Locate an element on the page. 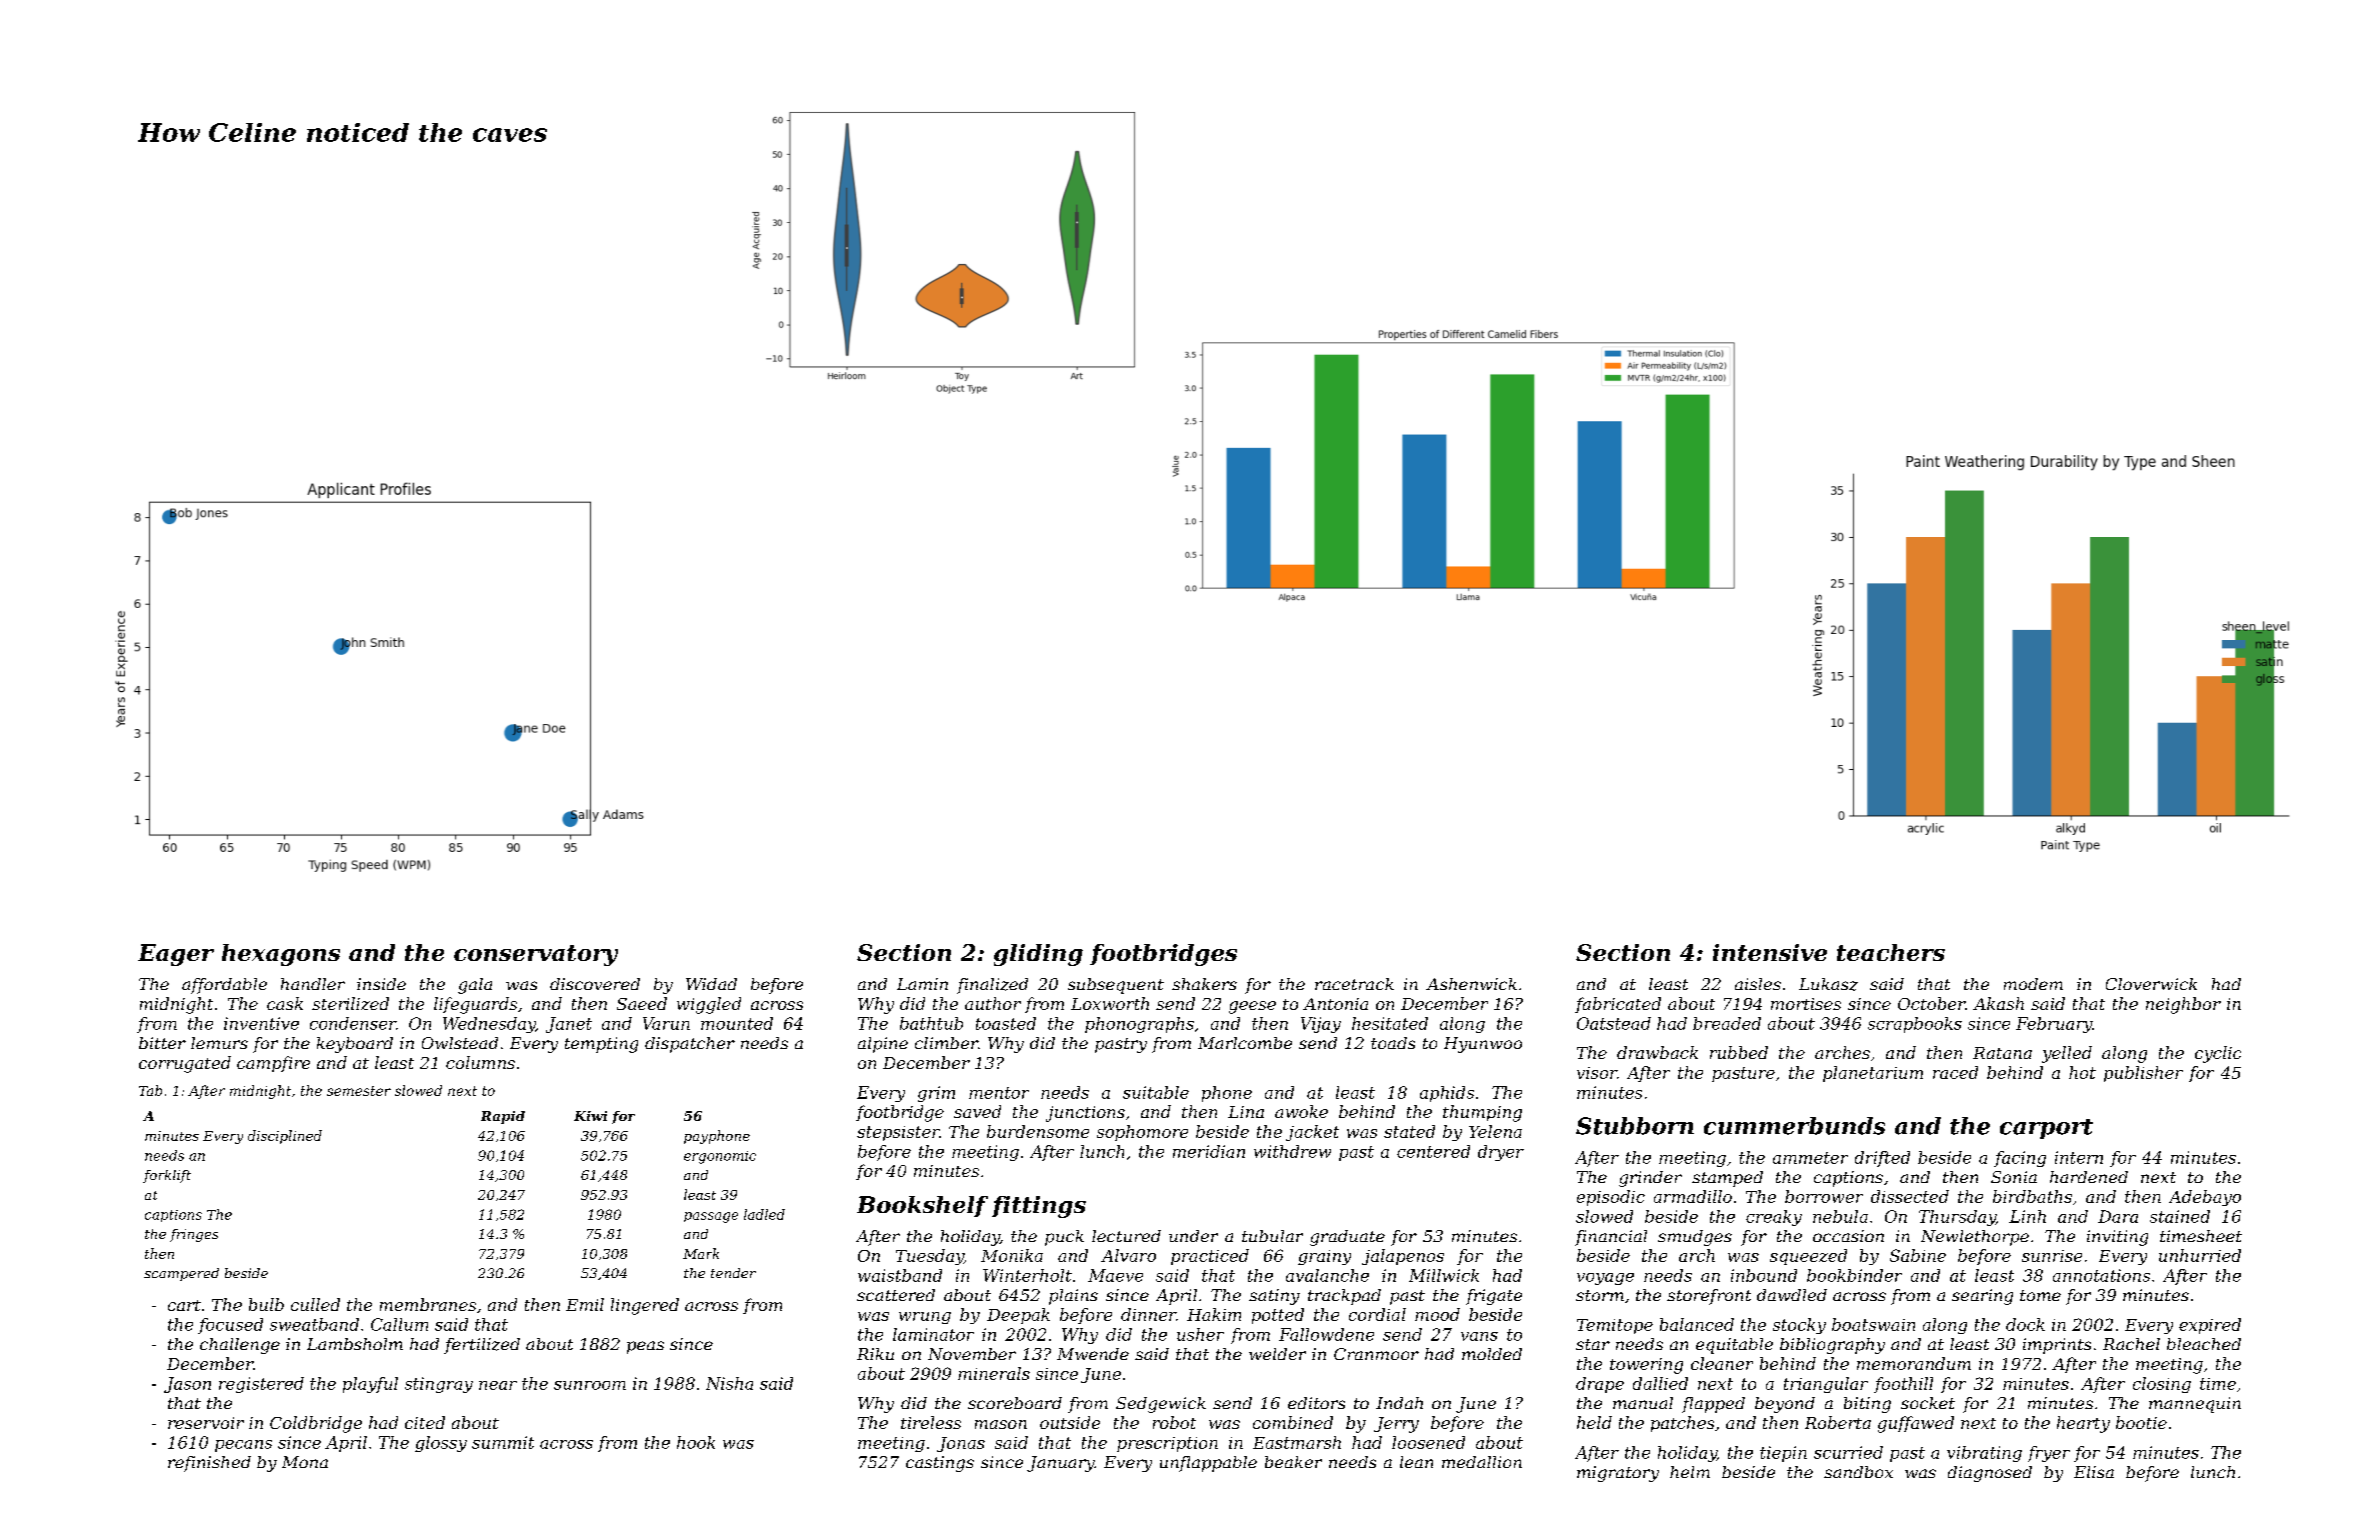 This document has height=1540, width=2380. disciplined is located at coordinates (285, 1137).
